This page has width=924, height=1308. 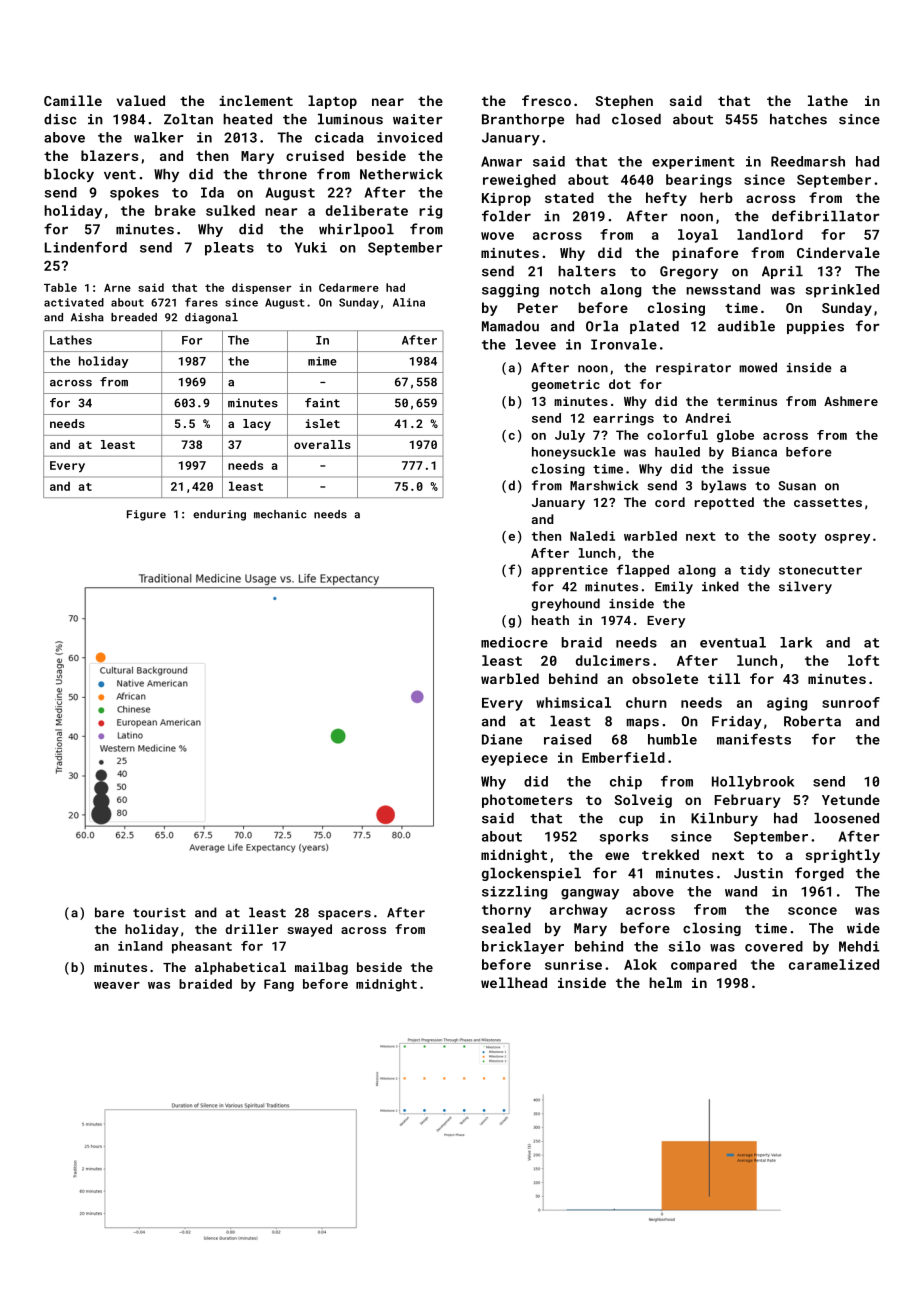 What do you see at coordinates (670, 854) in the page?
I see `trekked` at bounding box center [670, 854].
